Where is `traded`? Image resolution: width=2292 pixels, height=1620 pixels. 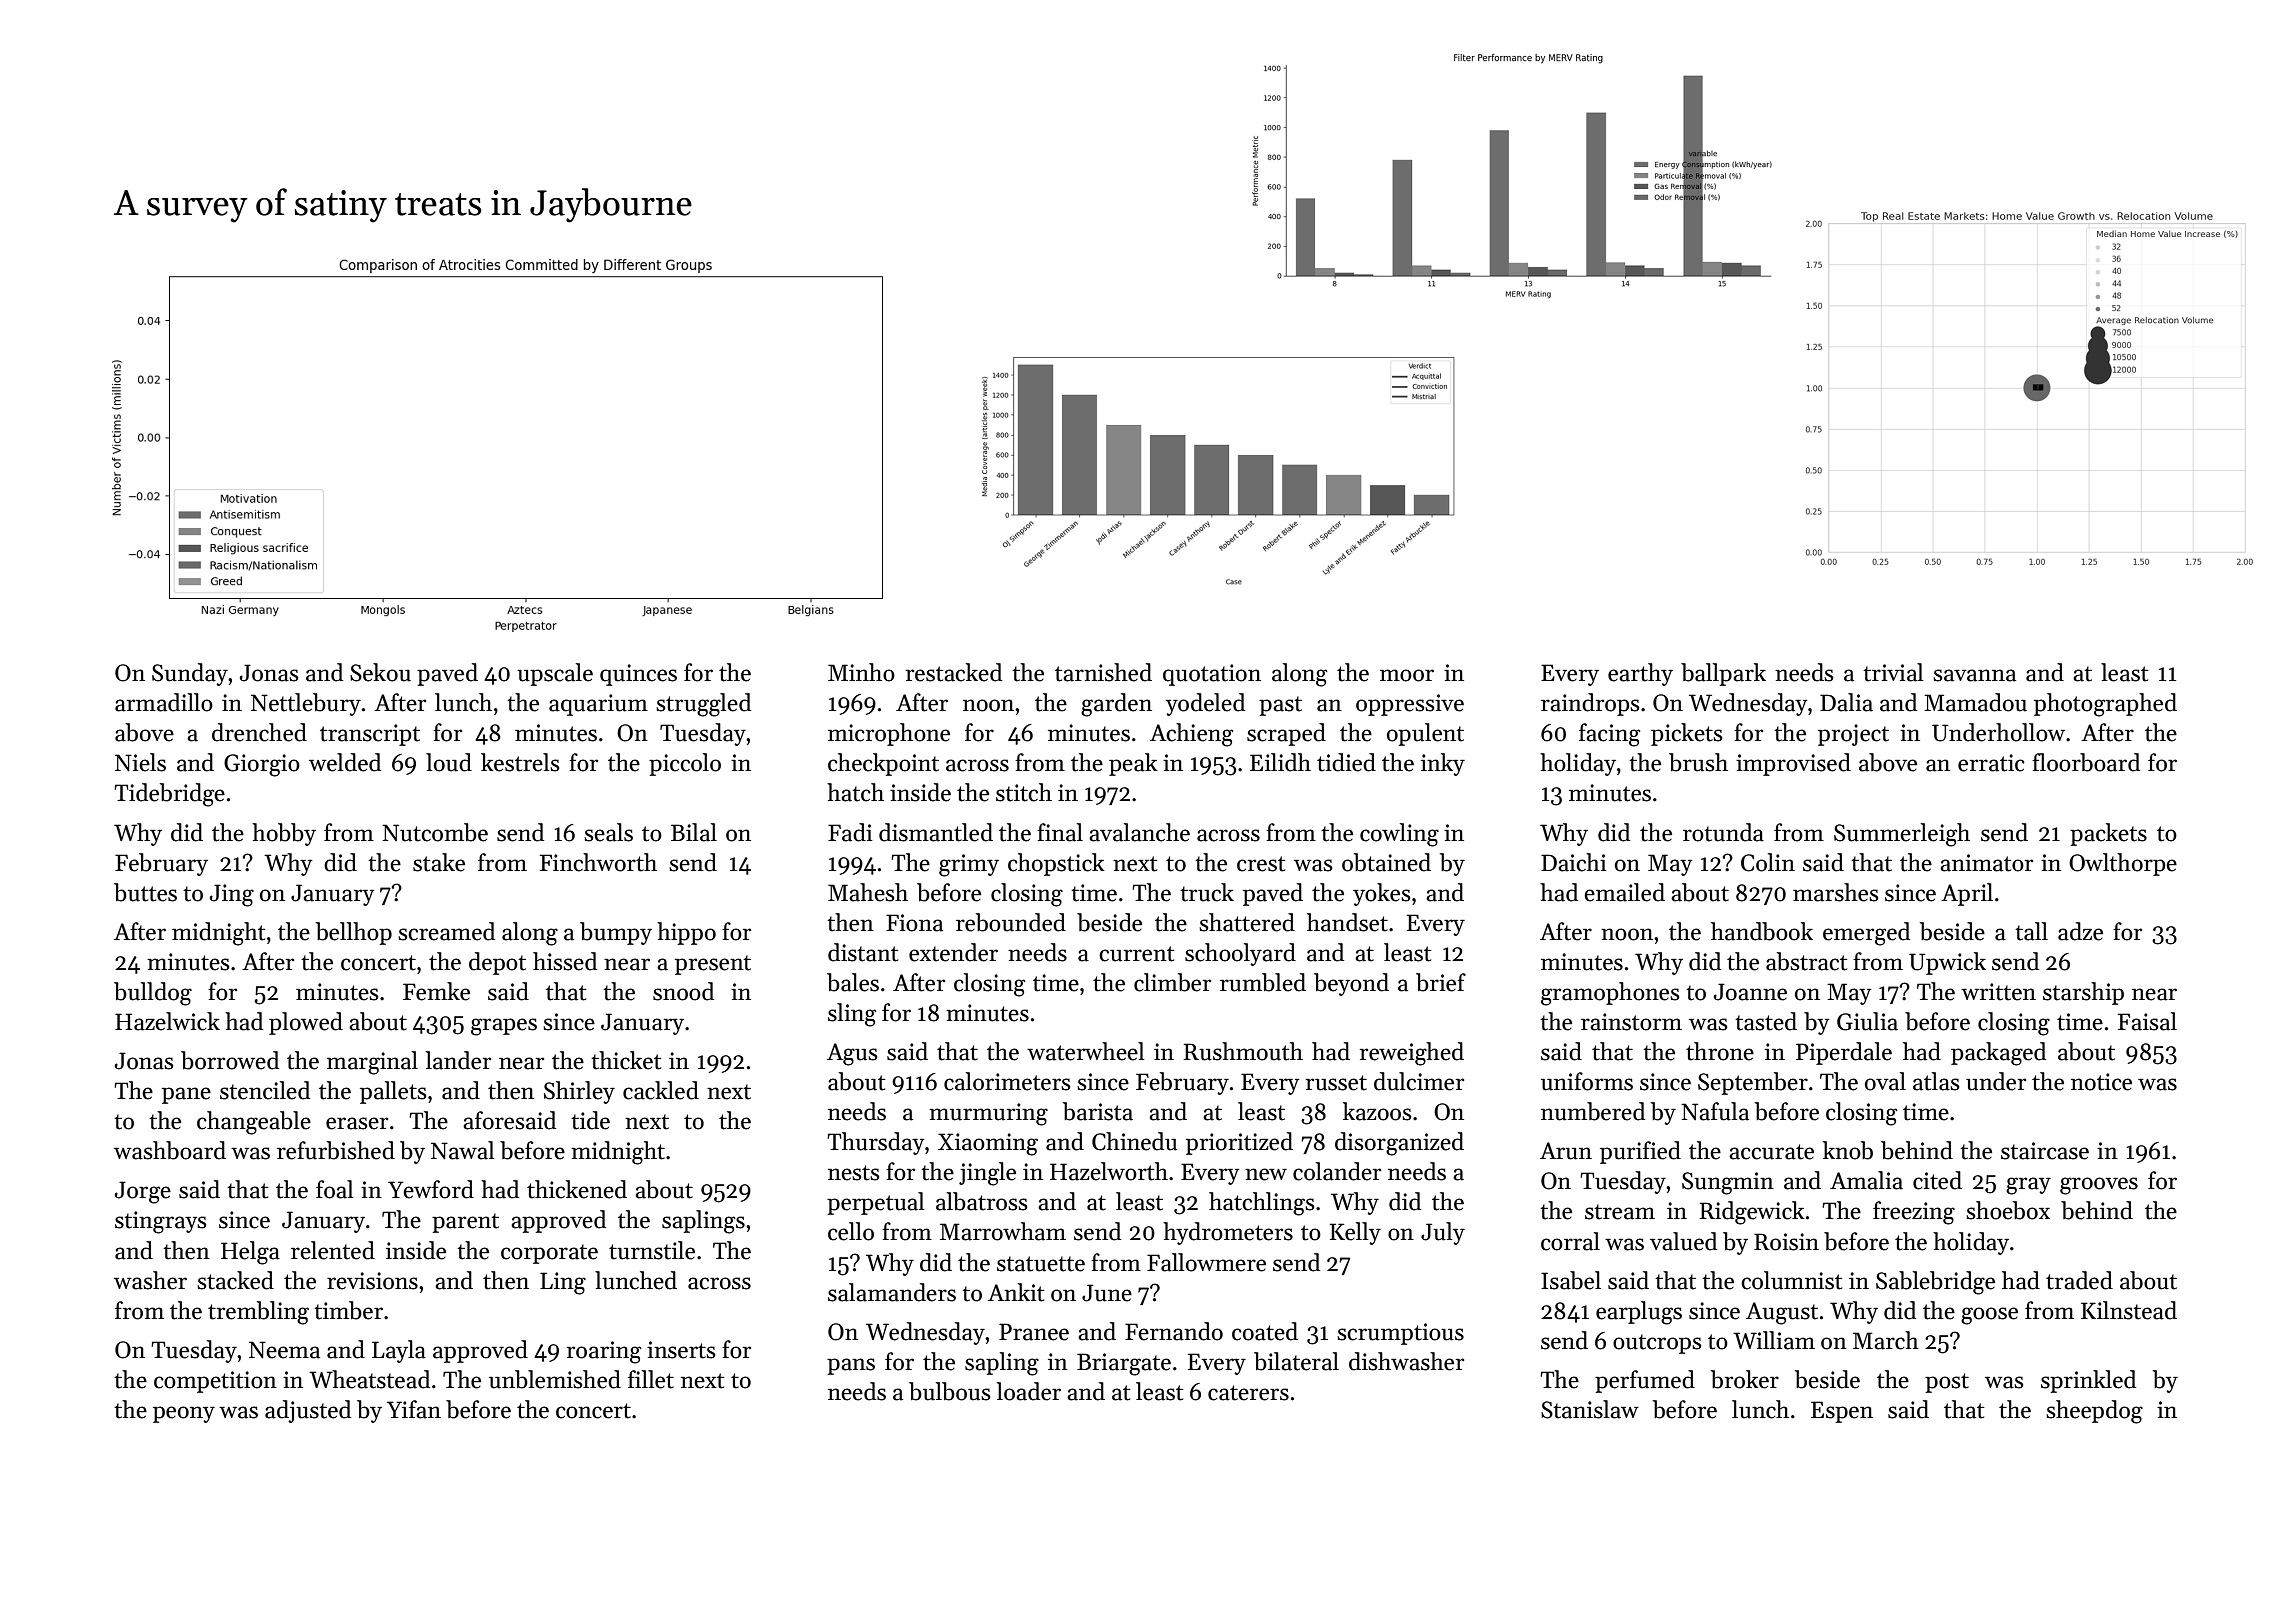 traded is located at coordinates (2079, 1280).
